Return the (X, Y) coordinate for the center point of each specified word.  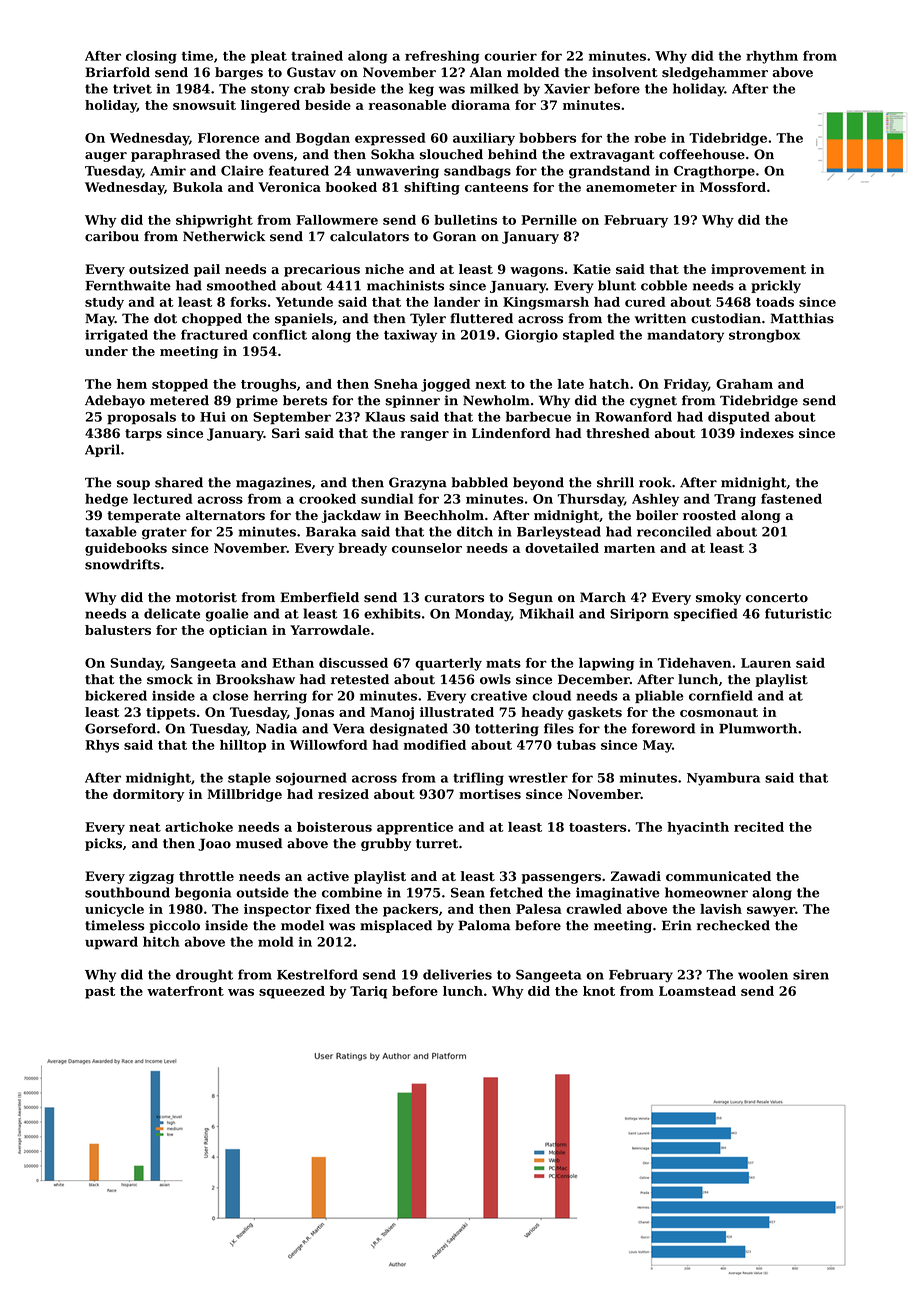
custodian (726, 318)
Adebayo (115, 401)
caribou (112, 236)
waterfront (185, 991)
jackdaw (351, 516)
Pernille (549, 220)
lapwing (606, 664)
